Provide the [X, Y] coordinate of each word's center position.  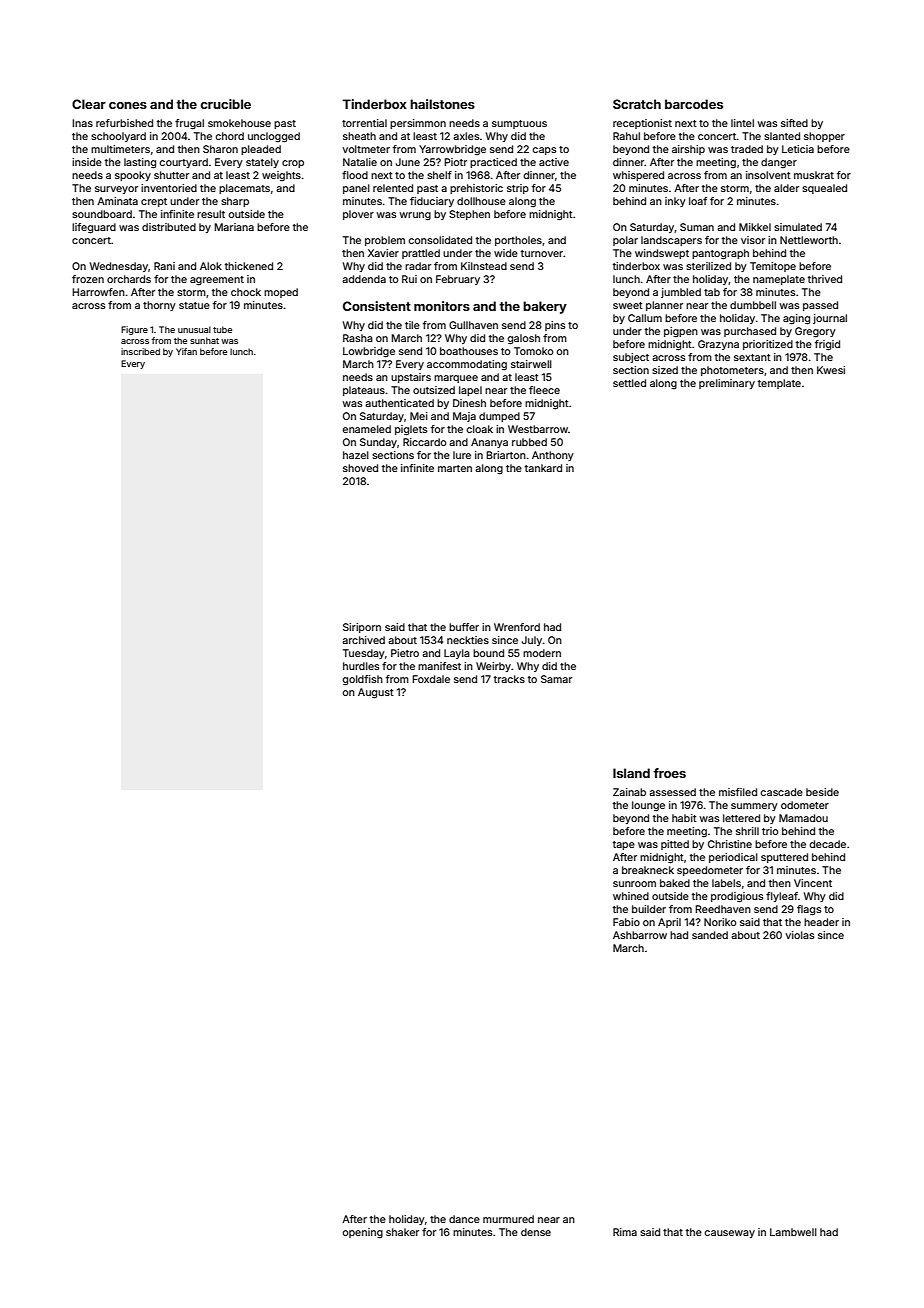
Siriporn [362, 628]
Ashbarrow [640, 935]
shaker [402, 1232]
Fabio [626, 922]
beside [822, 792]
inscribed [140, 351]
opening [363, 1233]
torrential [364, 123]
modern [542, 653]
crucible [226, 104]
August [376, 693]
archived [363, 640]
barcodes [694, 104]
